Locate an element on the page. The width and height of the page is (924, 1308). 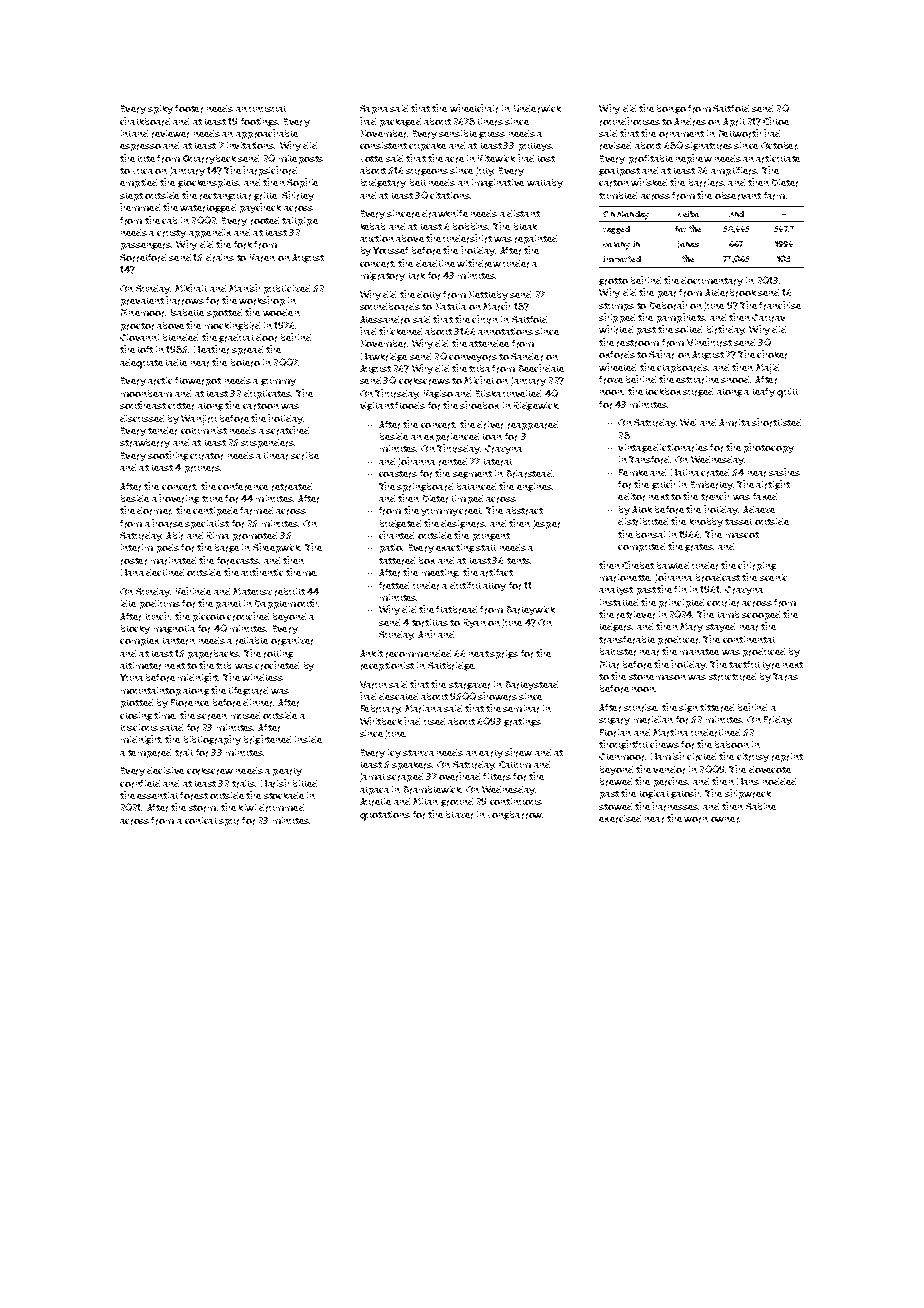
pungent is located at coordinates (491, 537).
